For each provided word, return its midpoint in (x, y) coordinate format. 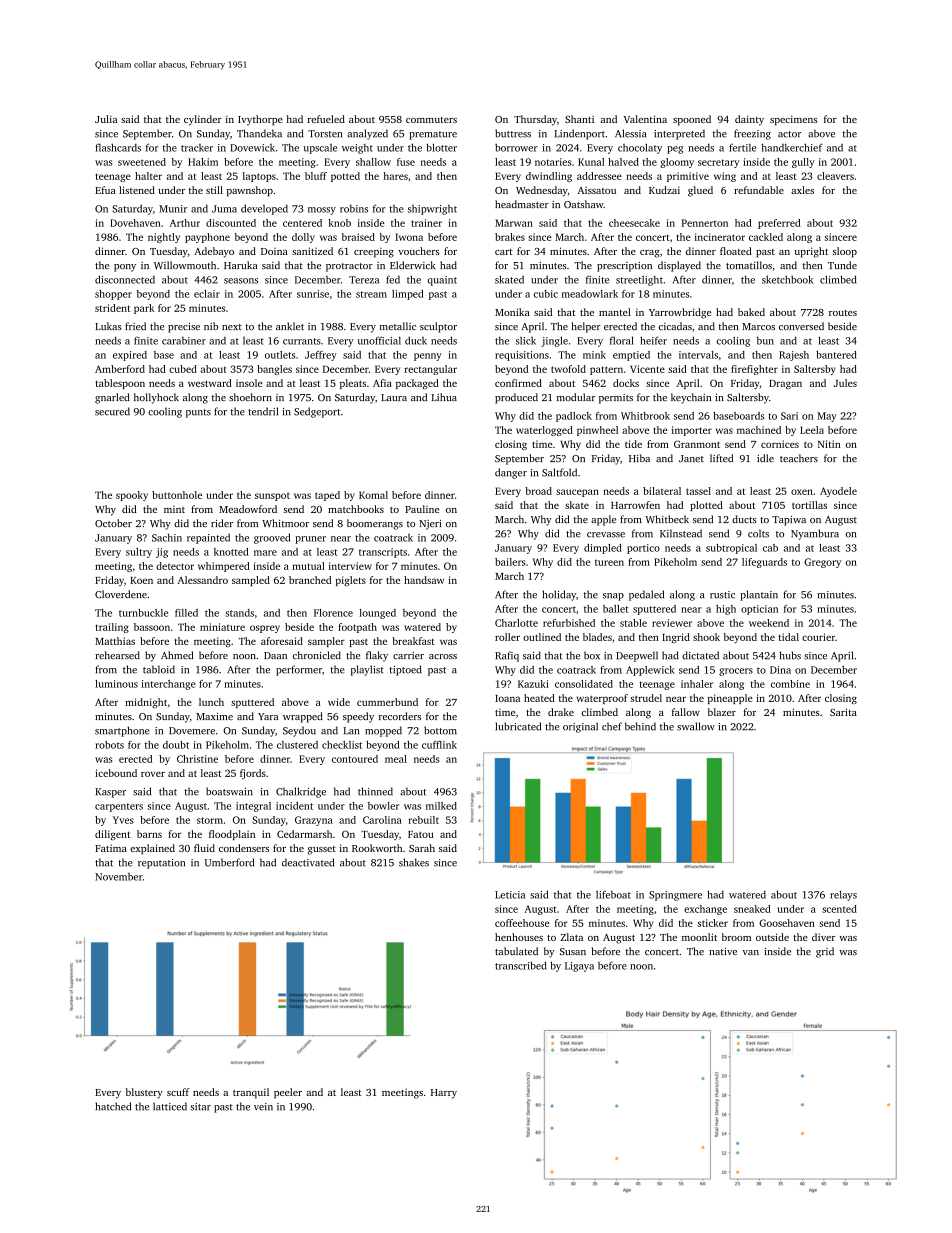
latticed (170, 1106)
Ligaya (579, 967)
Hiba (639, 458)
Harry (444, 1094)
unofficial (379, 340)
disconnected (125, 279)
